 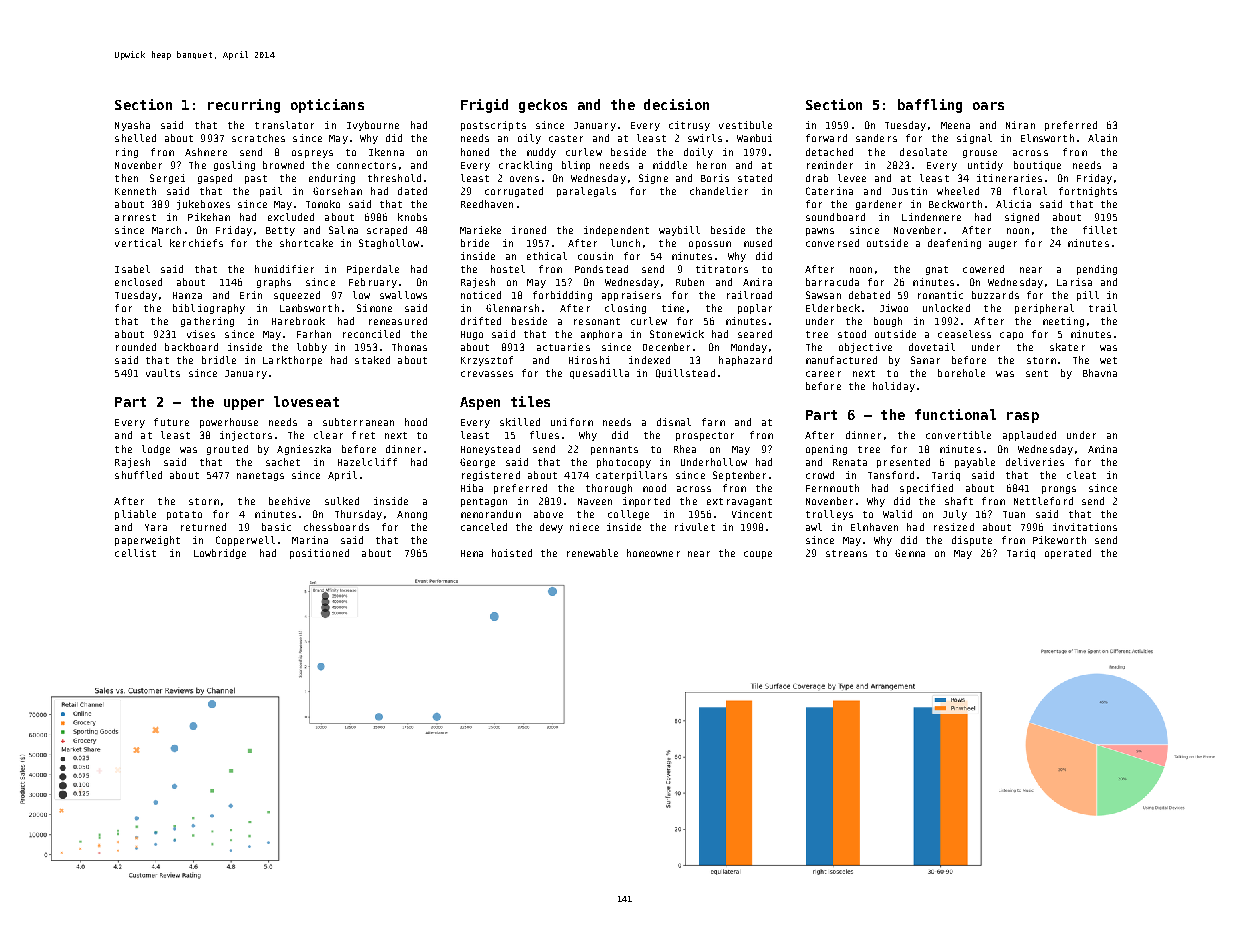 What do you see at coordinates (327, 106) in the document?
I see `opticians` at bounding box center [327, 106].
